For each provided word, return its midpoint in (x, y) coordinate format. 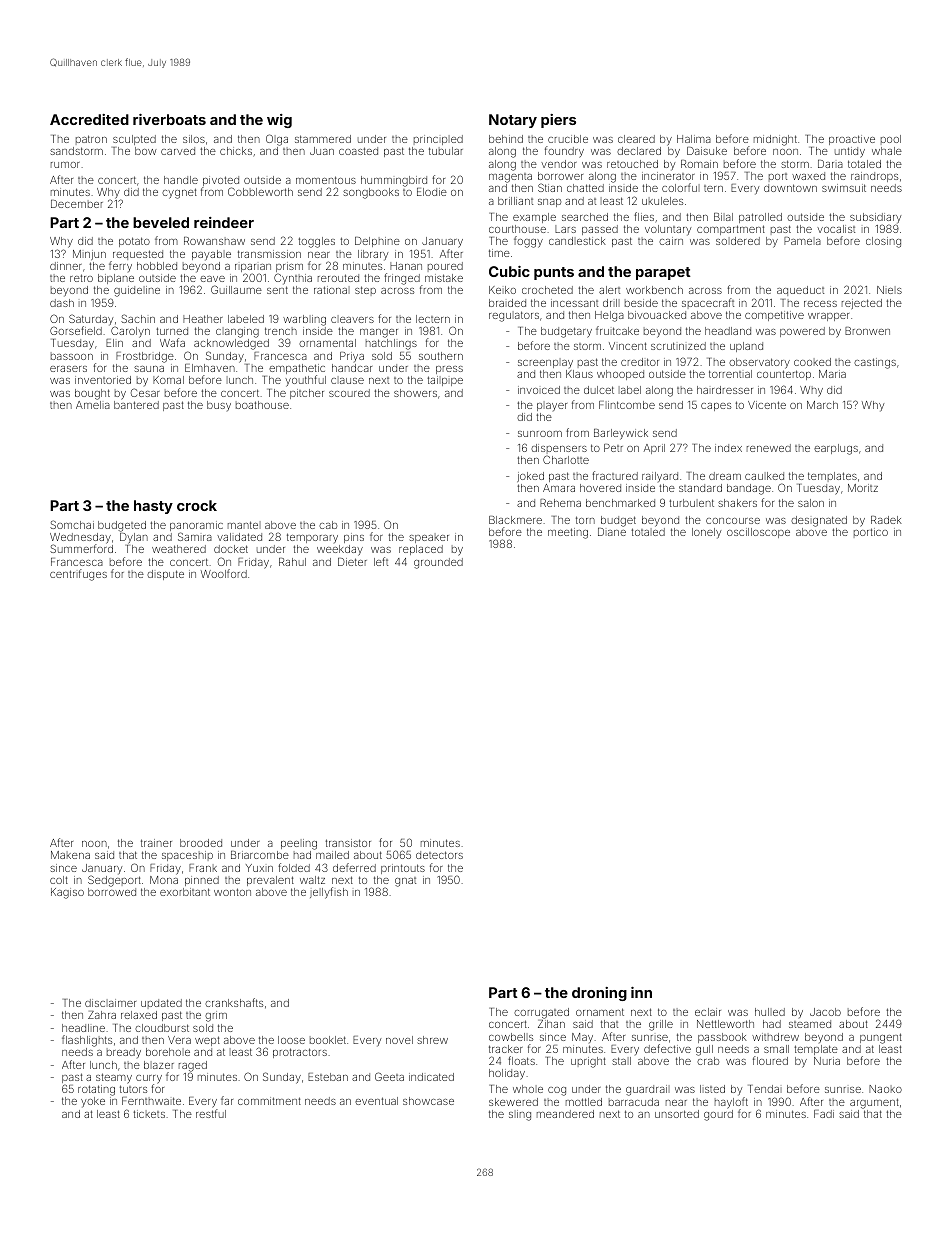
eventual (376, 1101)
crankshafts (234, 1002)
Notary (513, 121)
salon (811, 503)
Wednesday (80, 539)
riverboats (169, 119)
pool (891, 140)
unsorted (677, 1114)
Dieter (352, 562)
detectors (439, 855)
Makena (70, 855)
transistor (348, 843)
